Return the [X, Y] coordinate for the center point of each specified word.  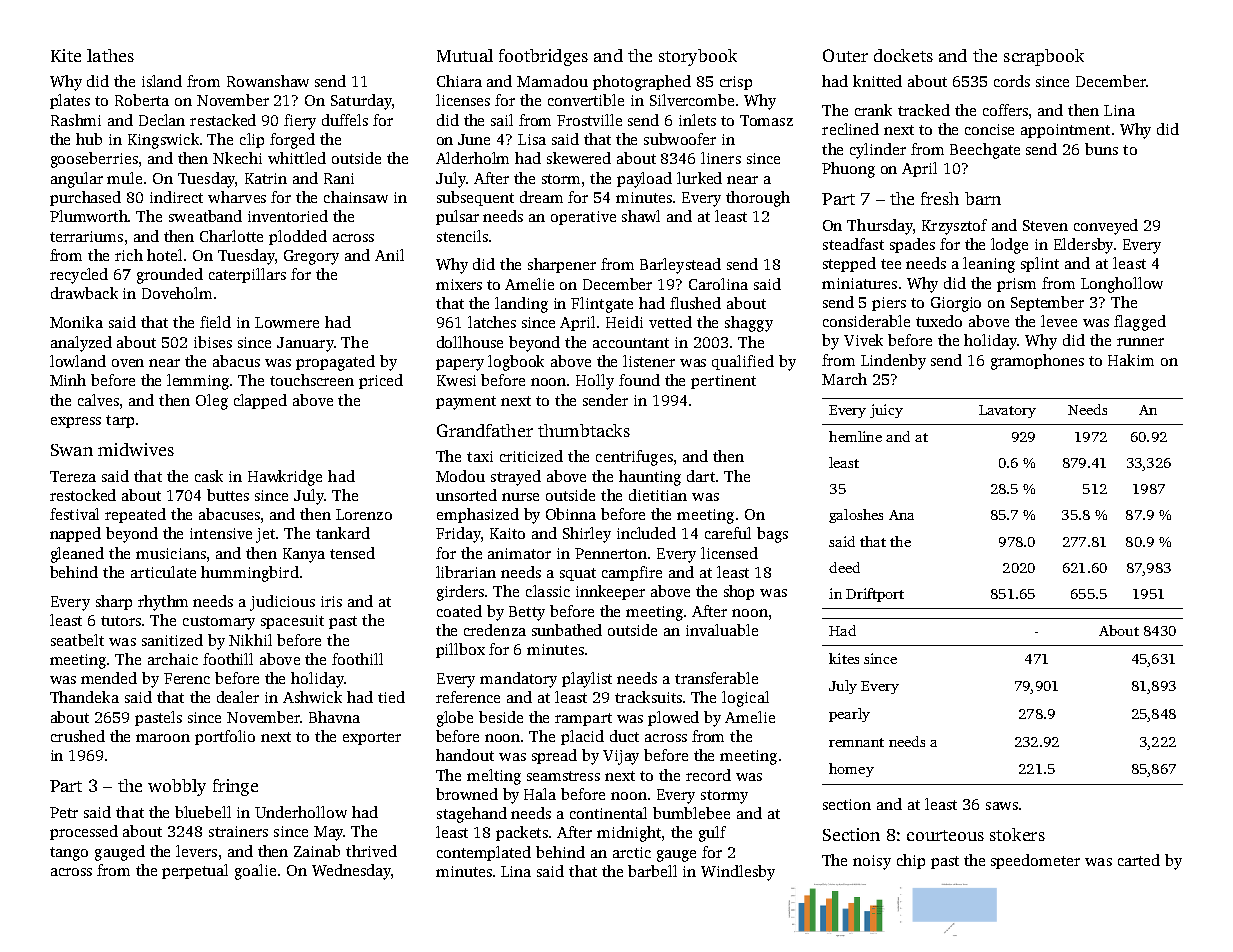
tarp [120, 421]
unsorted [466, 495]
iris [331, 601]
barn [983, 198]
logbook [516, 363]
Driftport [875, 595]
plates [70, 101]
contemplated [484, 853]
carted [1139, 860]
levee [1059, 321]
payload [644, 180]
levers [196, 851]
